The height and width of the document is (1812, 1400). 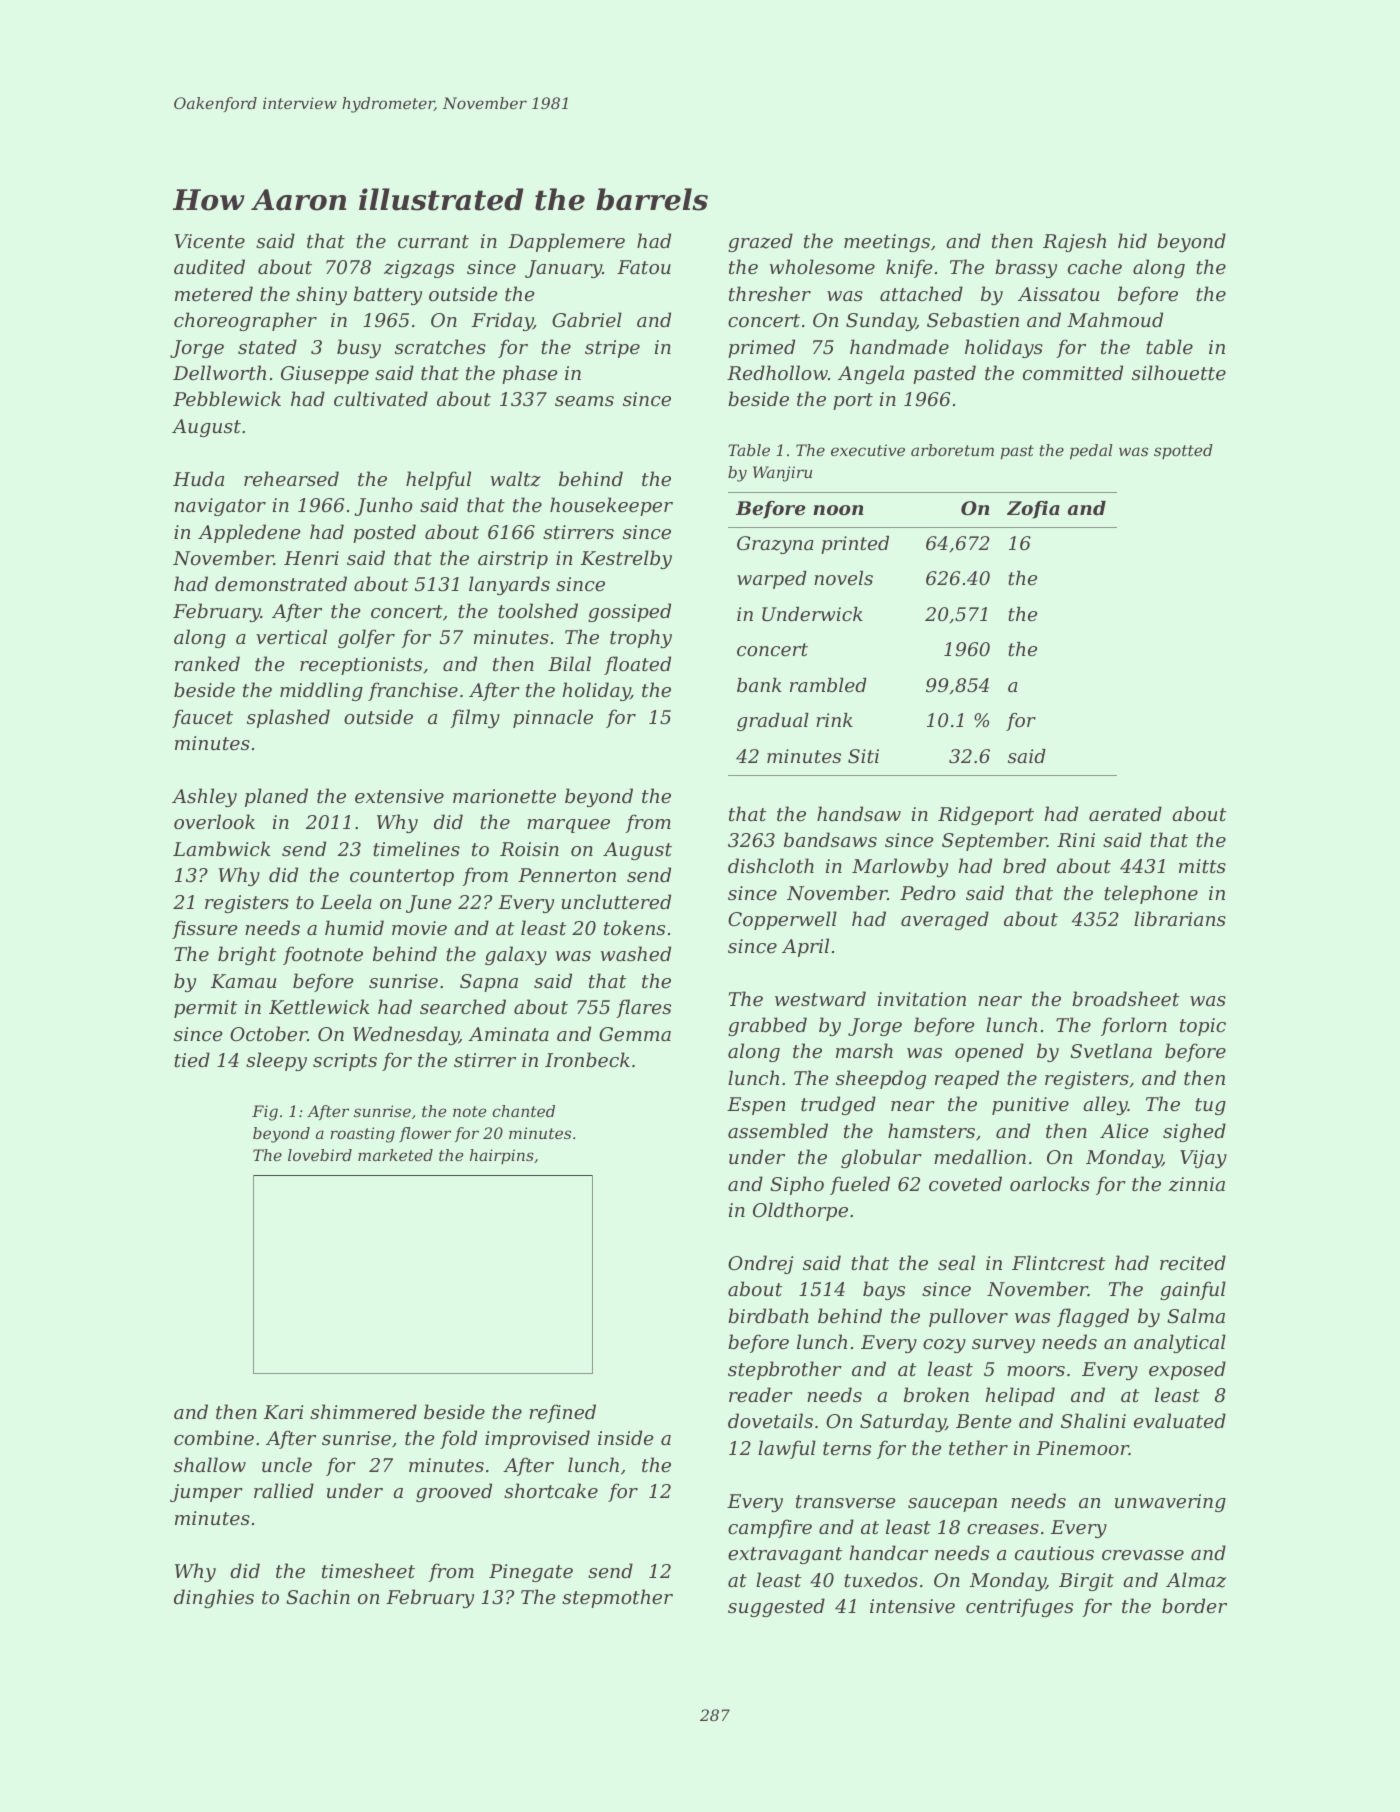 I want to click on timesheet, so click(x=368, y=1570).
